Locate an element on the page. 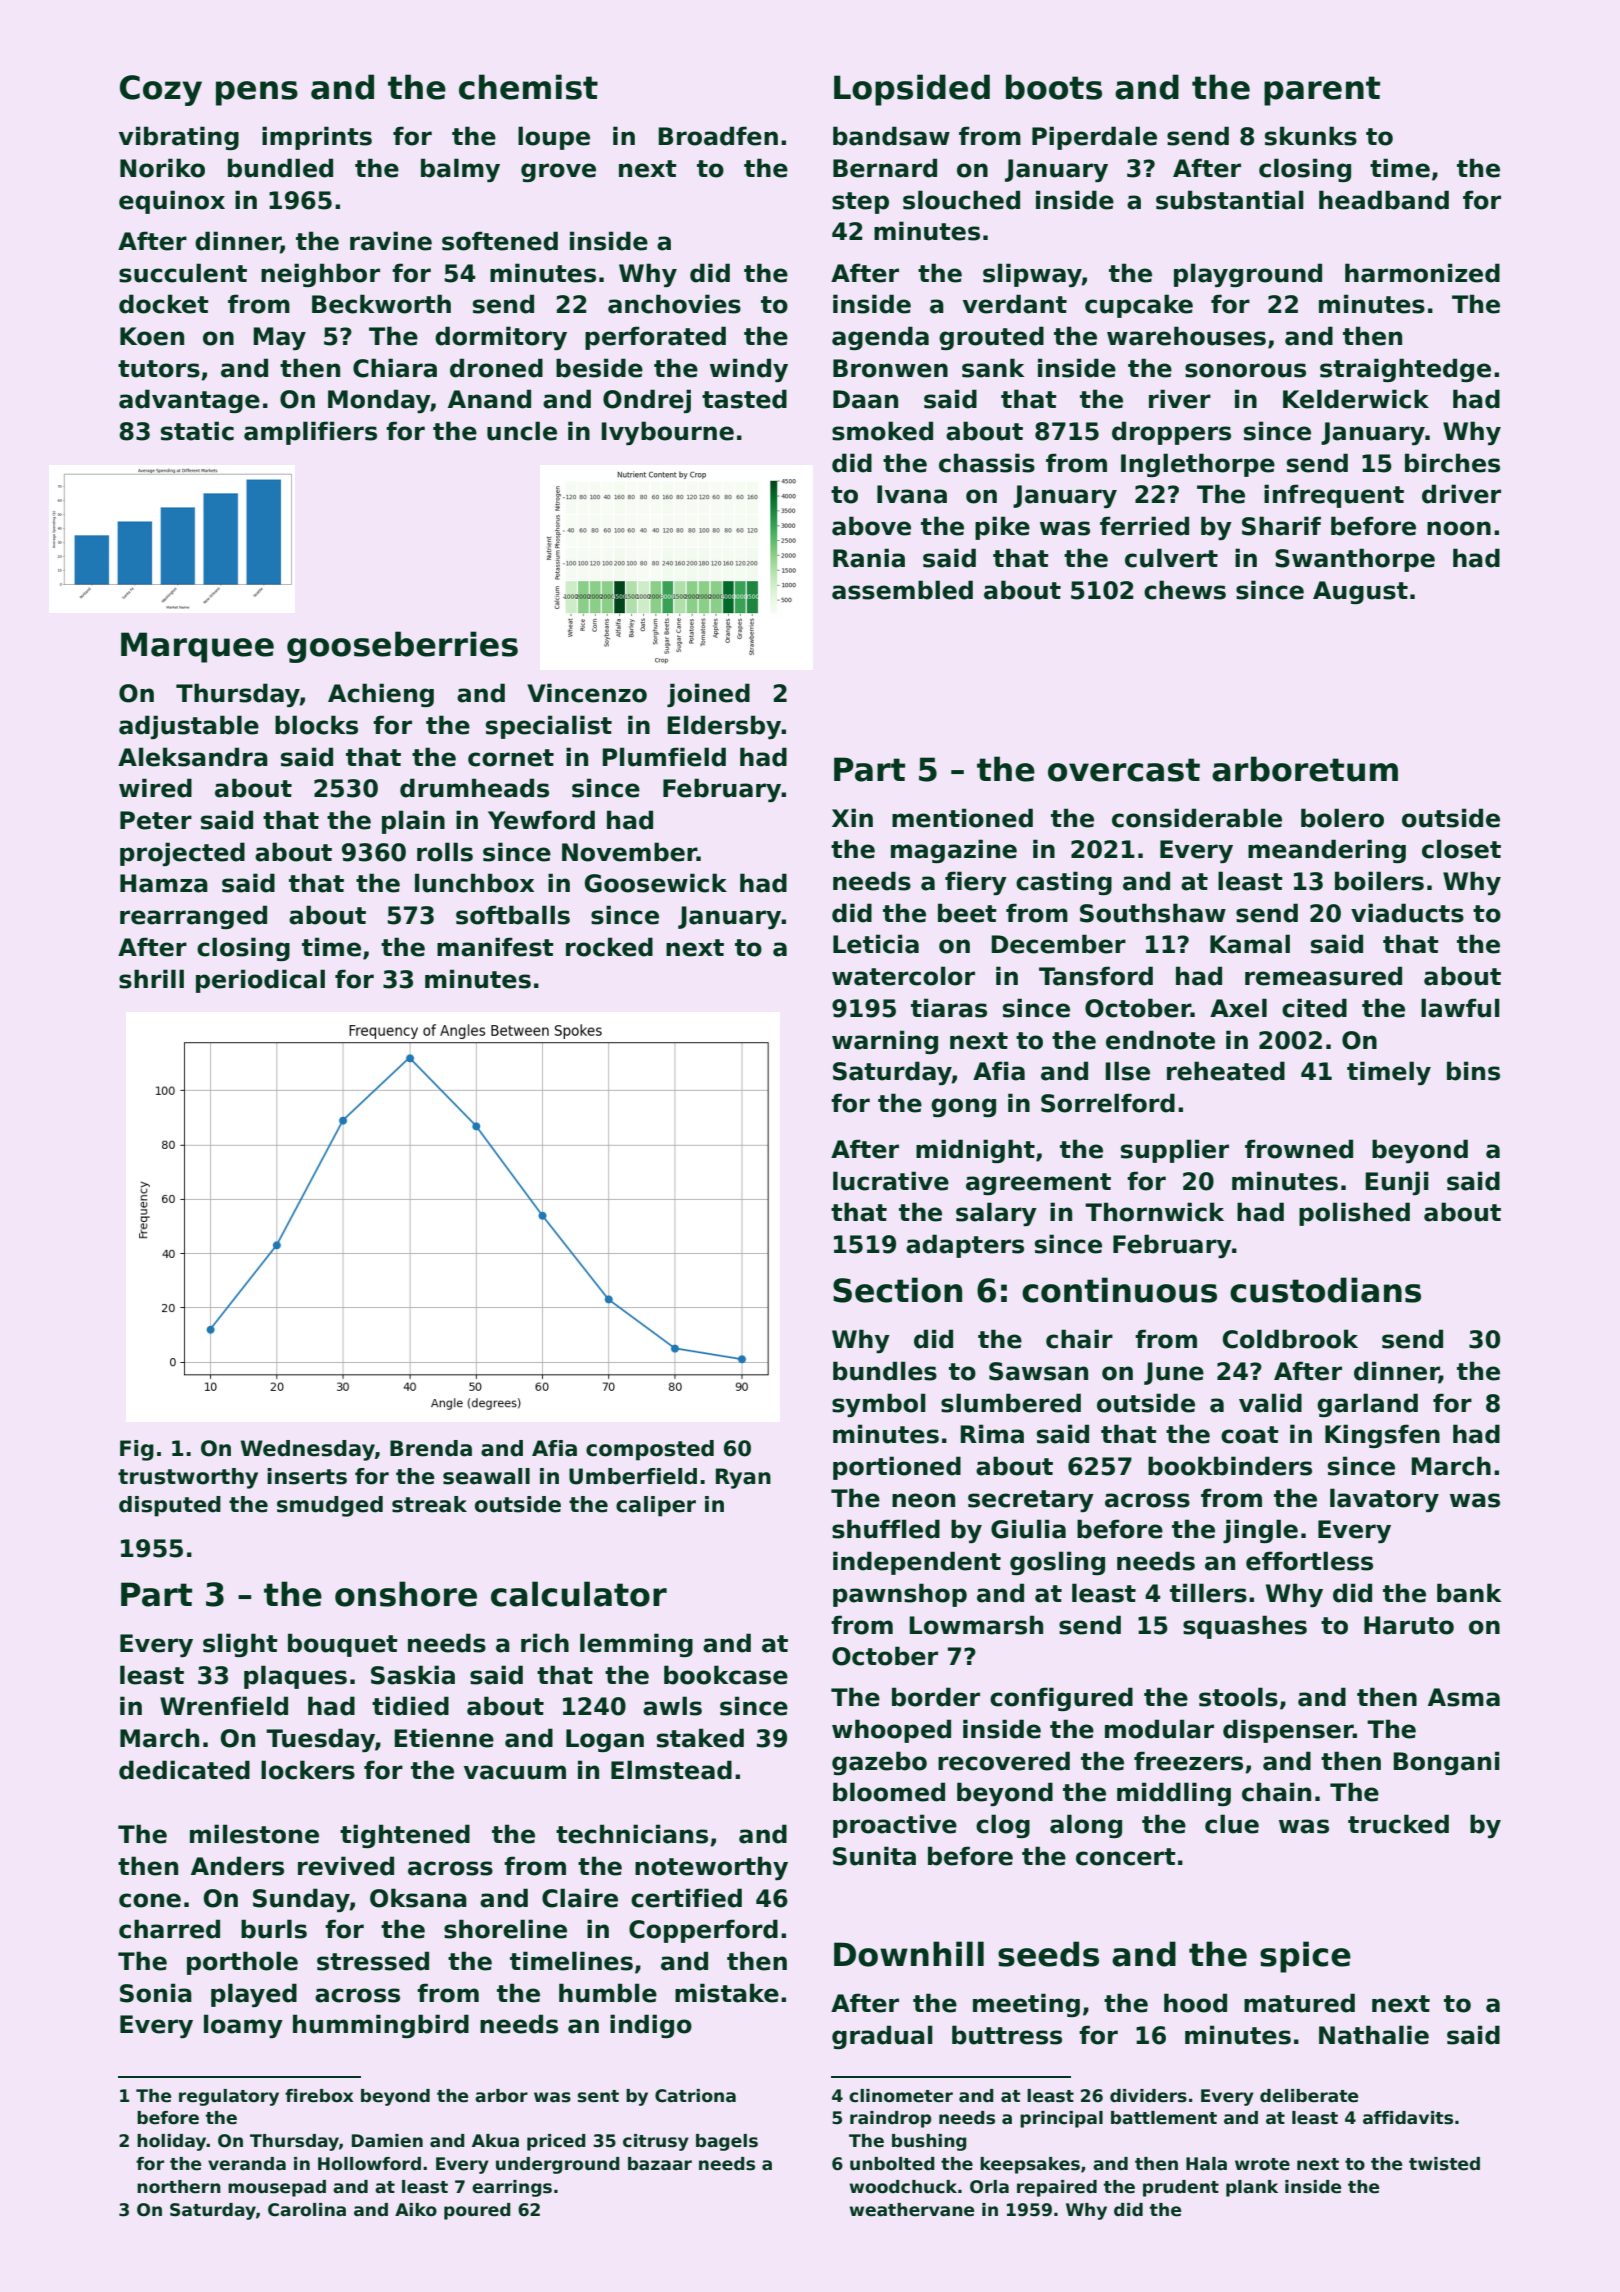  frowned is located at coordinates (1299, 1149).
